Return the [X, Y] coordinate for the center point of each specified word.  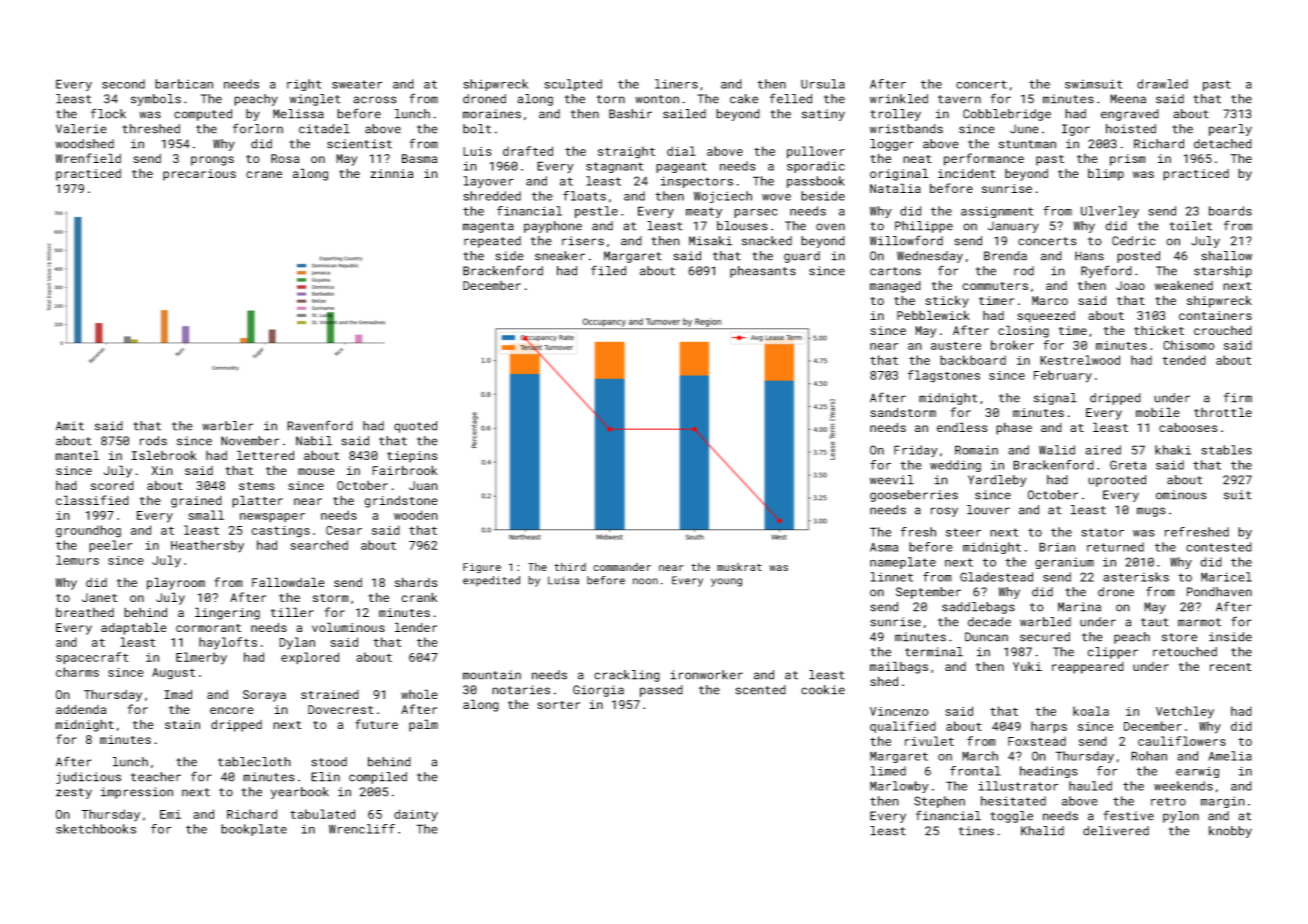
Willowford [906, 240]
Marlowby [899, 787]
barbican [184, 84]
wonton [657, 99]
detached [1223, 144]
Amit [70, 426]
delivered [1116, 831]
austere [956, 345]
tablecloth [254, 762]
